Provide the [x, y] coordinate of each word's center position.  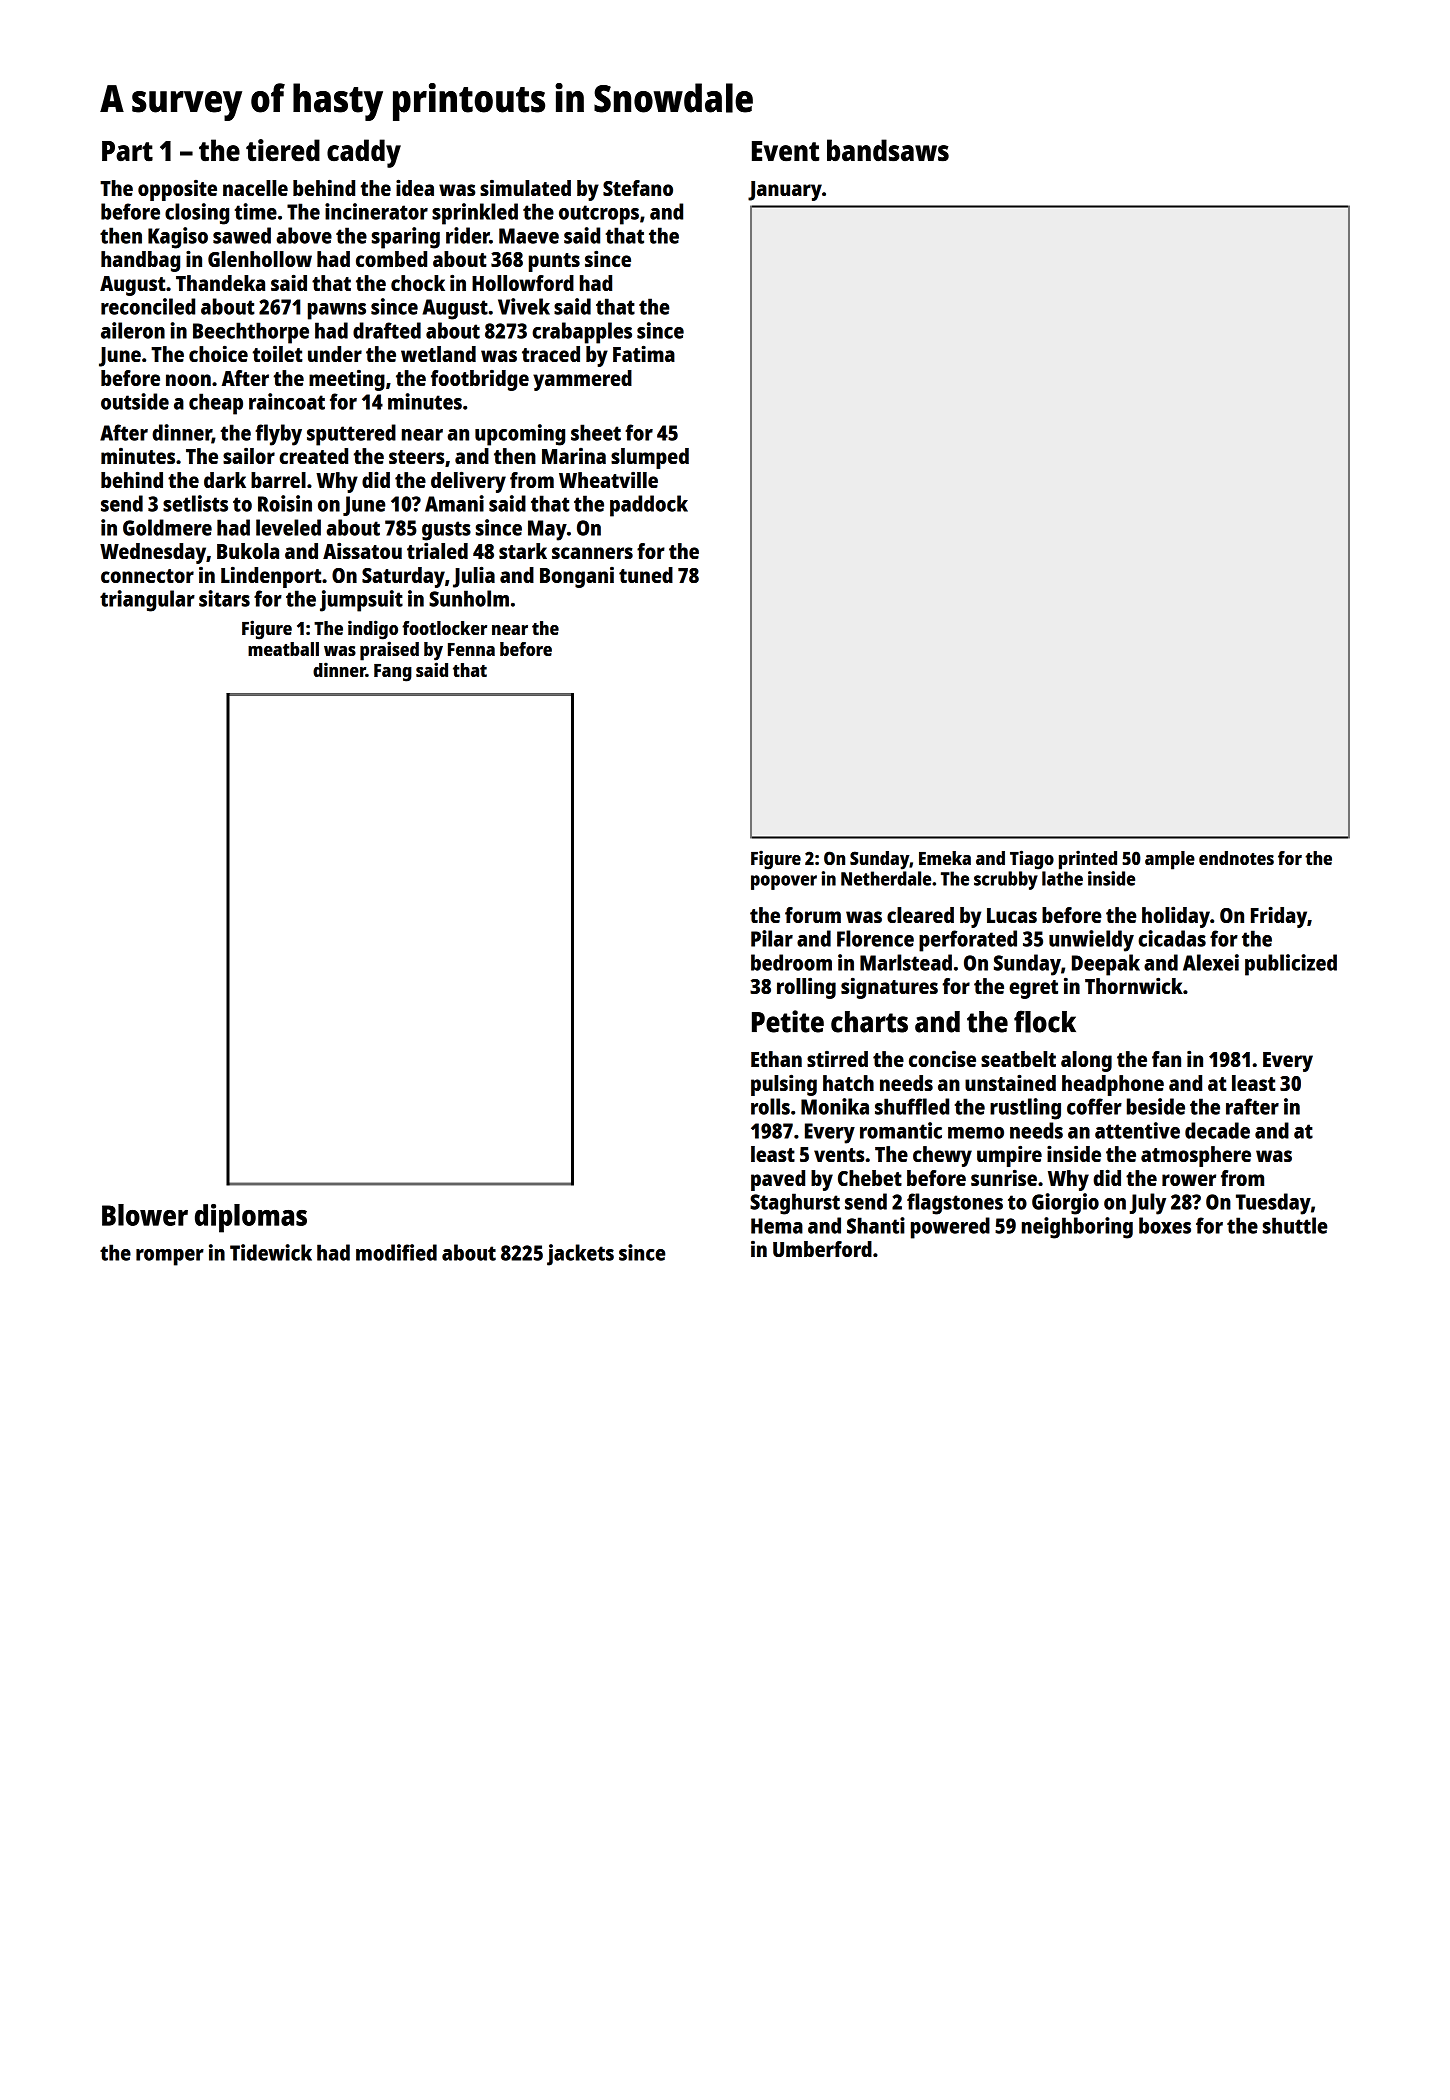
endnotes [1236, 858]
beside [1156, 1106]
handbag [140, 261]
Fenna [471, 649]
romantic [901, 1130]
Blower [145, 1215]
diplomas [251, 1218]
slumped [650, 458]
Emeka [945, 858]
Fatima [644, 353]
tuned [646, 575]
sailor [249, 456]
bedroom [791, 962]
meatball [283, 649]
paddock [649, 506]
